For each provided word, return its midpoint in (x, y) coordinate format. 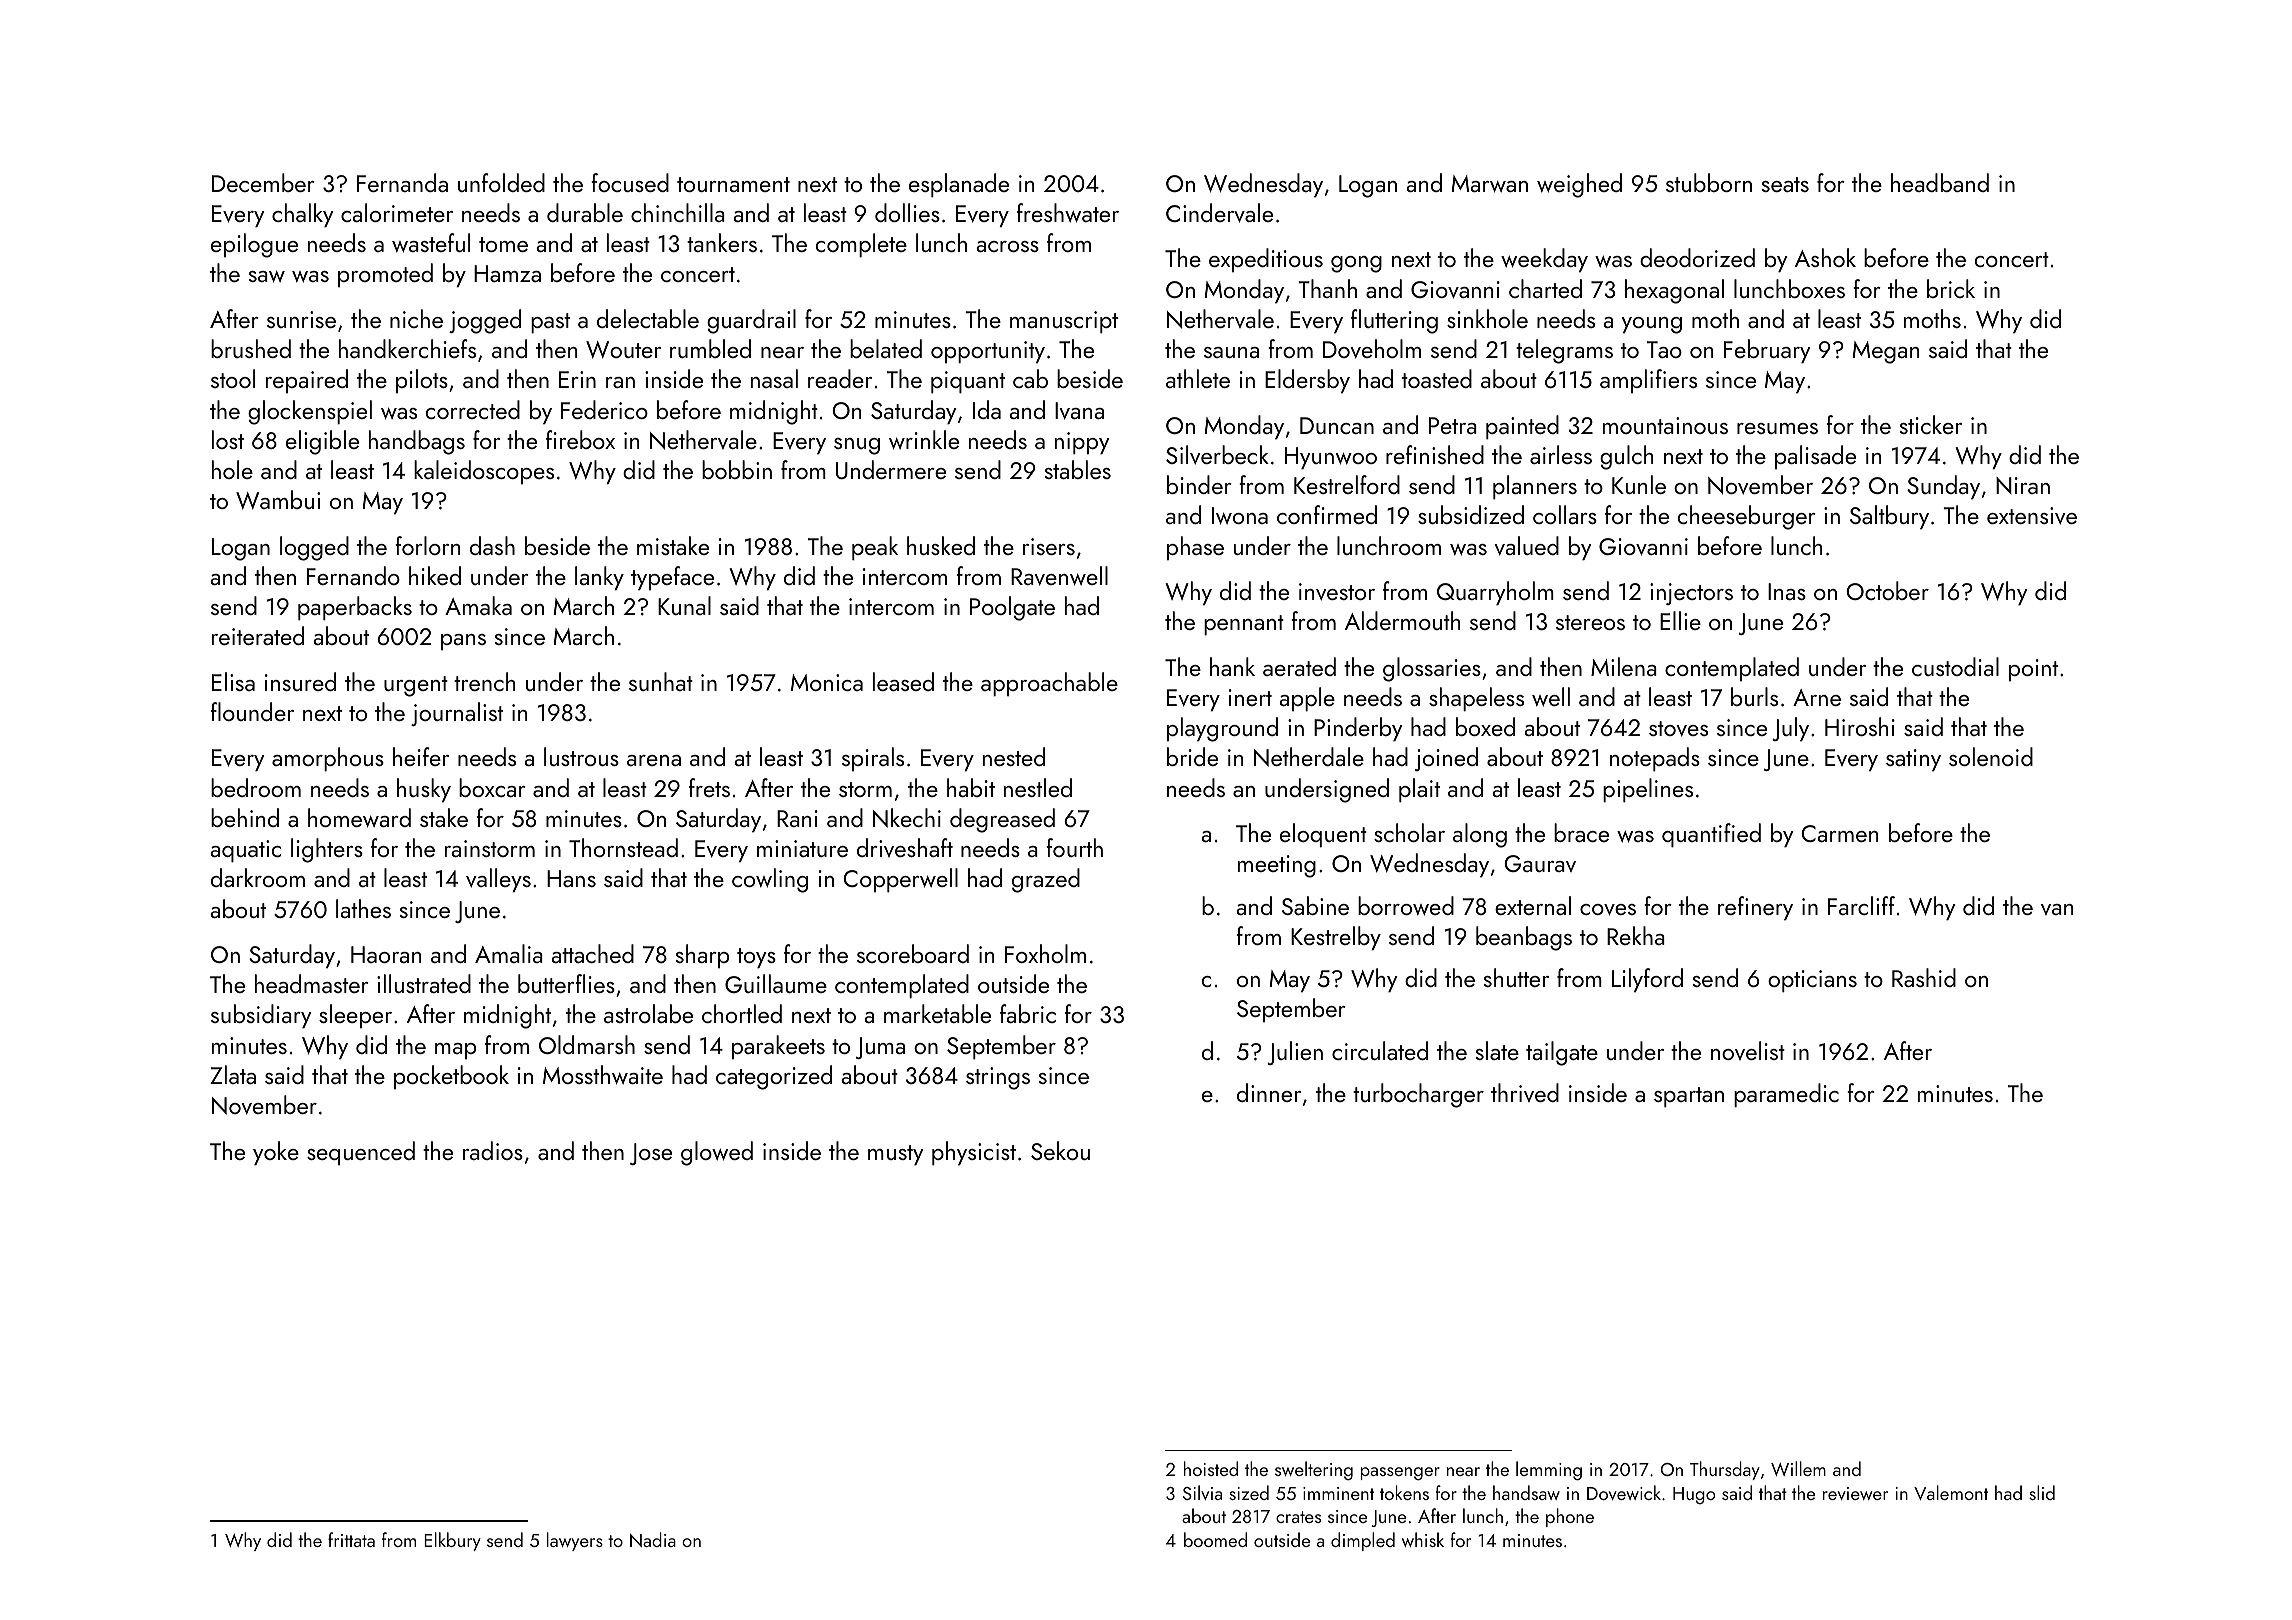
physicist (974, 1153)
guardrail (751, 321)
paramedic (1786, 1095)
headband (1940, 182)
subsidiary (261, 1016)
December (263, 182)
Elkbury (452, 1541)
